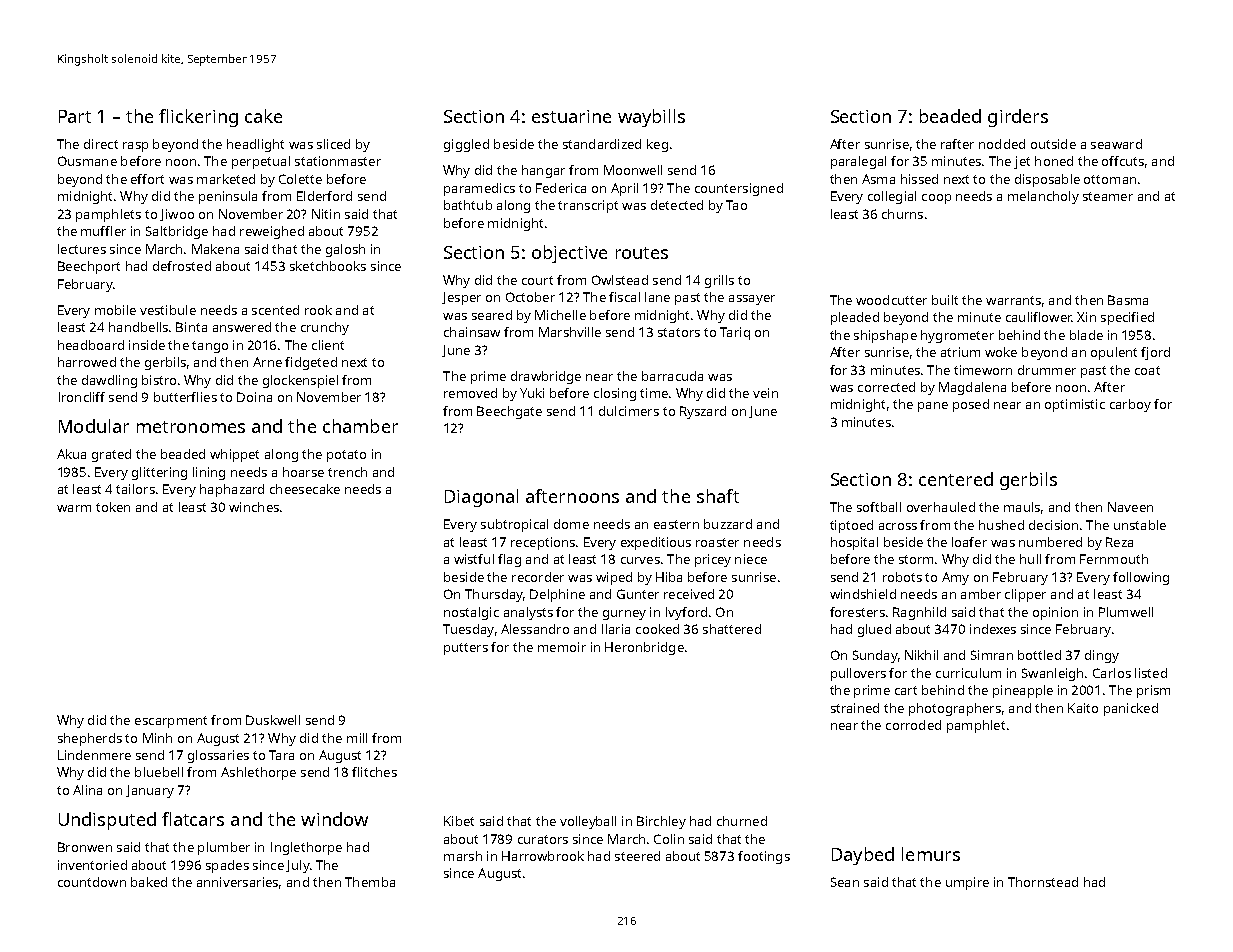  Describe the element at coordinates (561, 188) in the document. I see `Federica` at that location.
